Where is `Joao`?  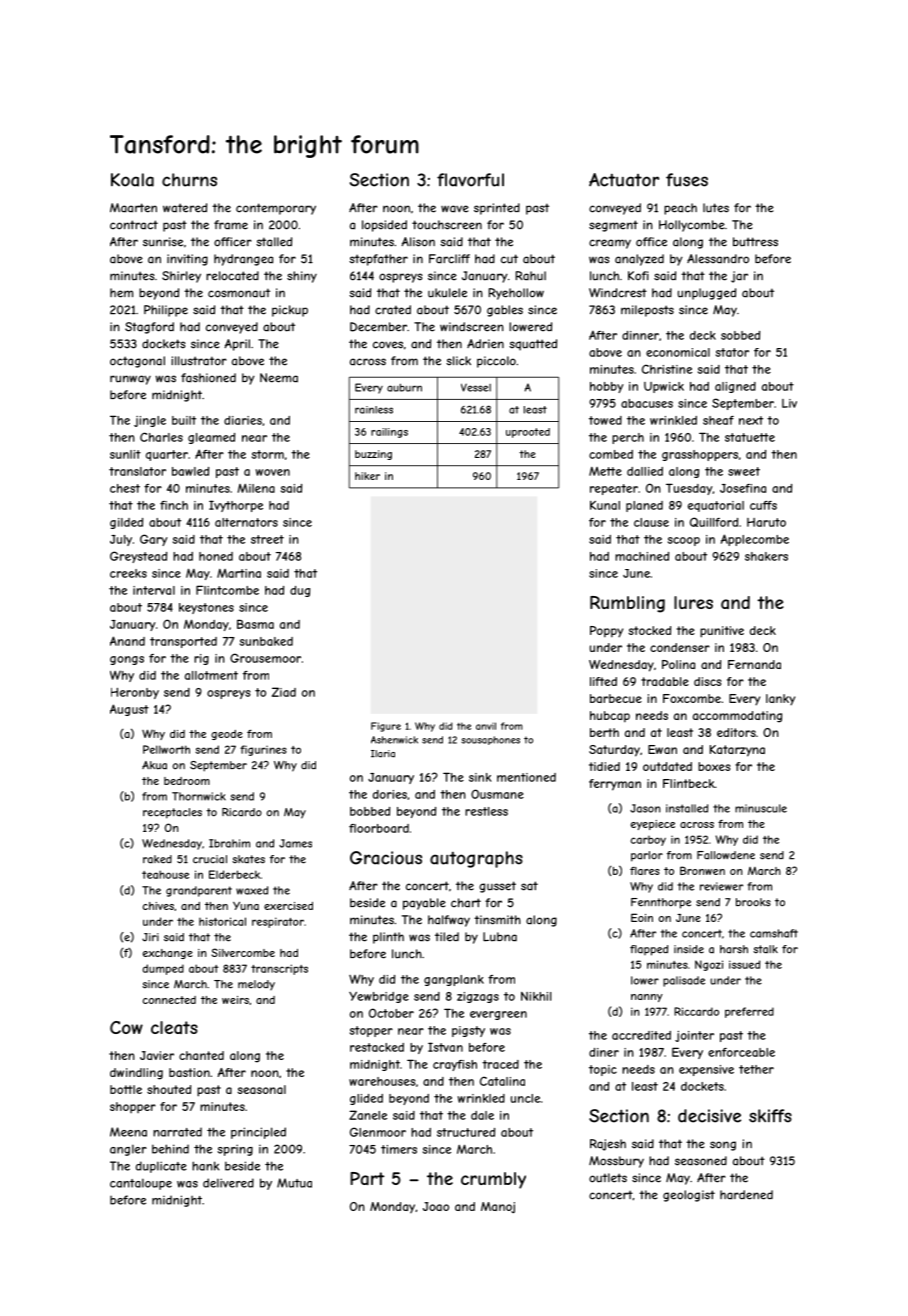
Joao is located at coordinates (436, 1206).
